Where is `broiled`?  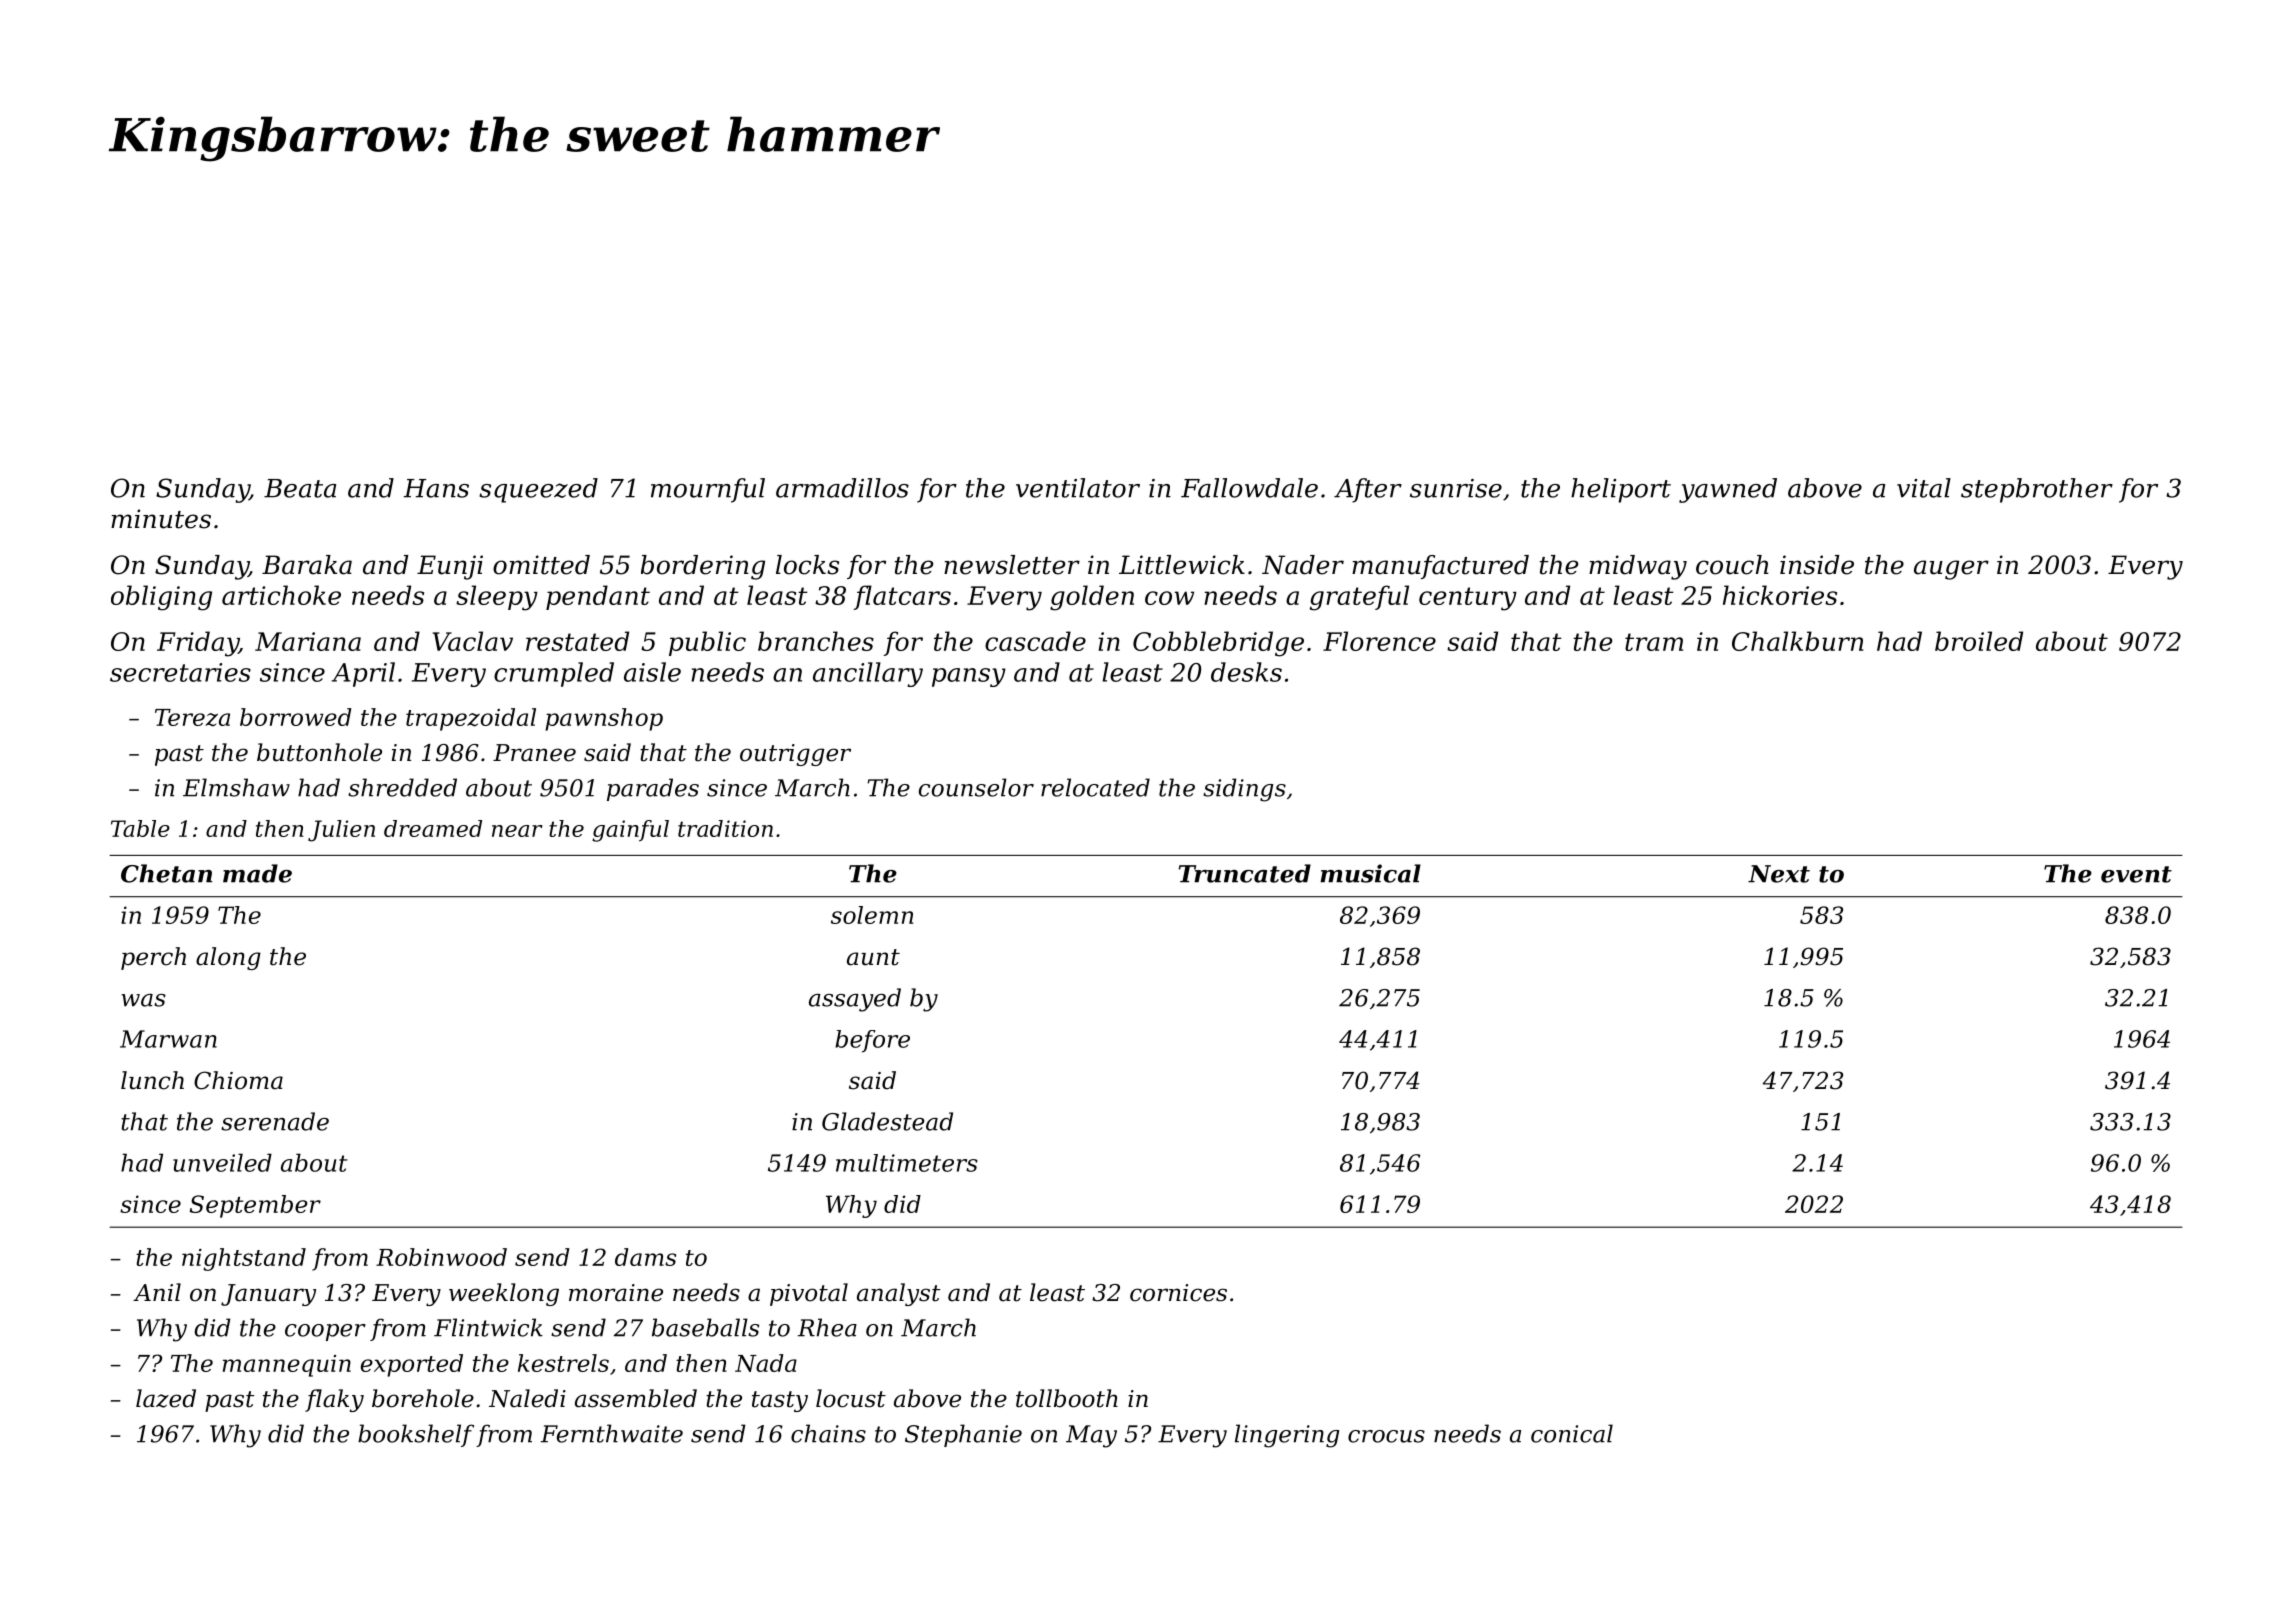
broiled is located at coordinates (1979, 641).
